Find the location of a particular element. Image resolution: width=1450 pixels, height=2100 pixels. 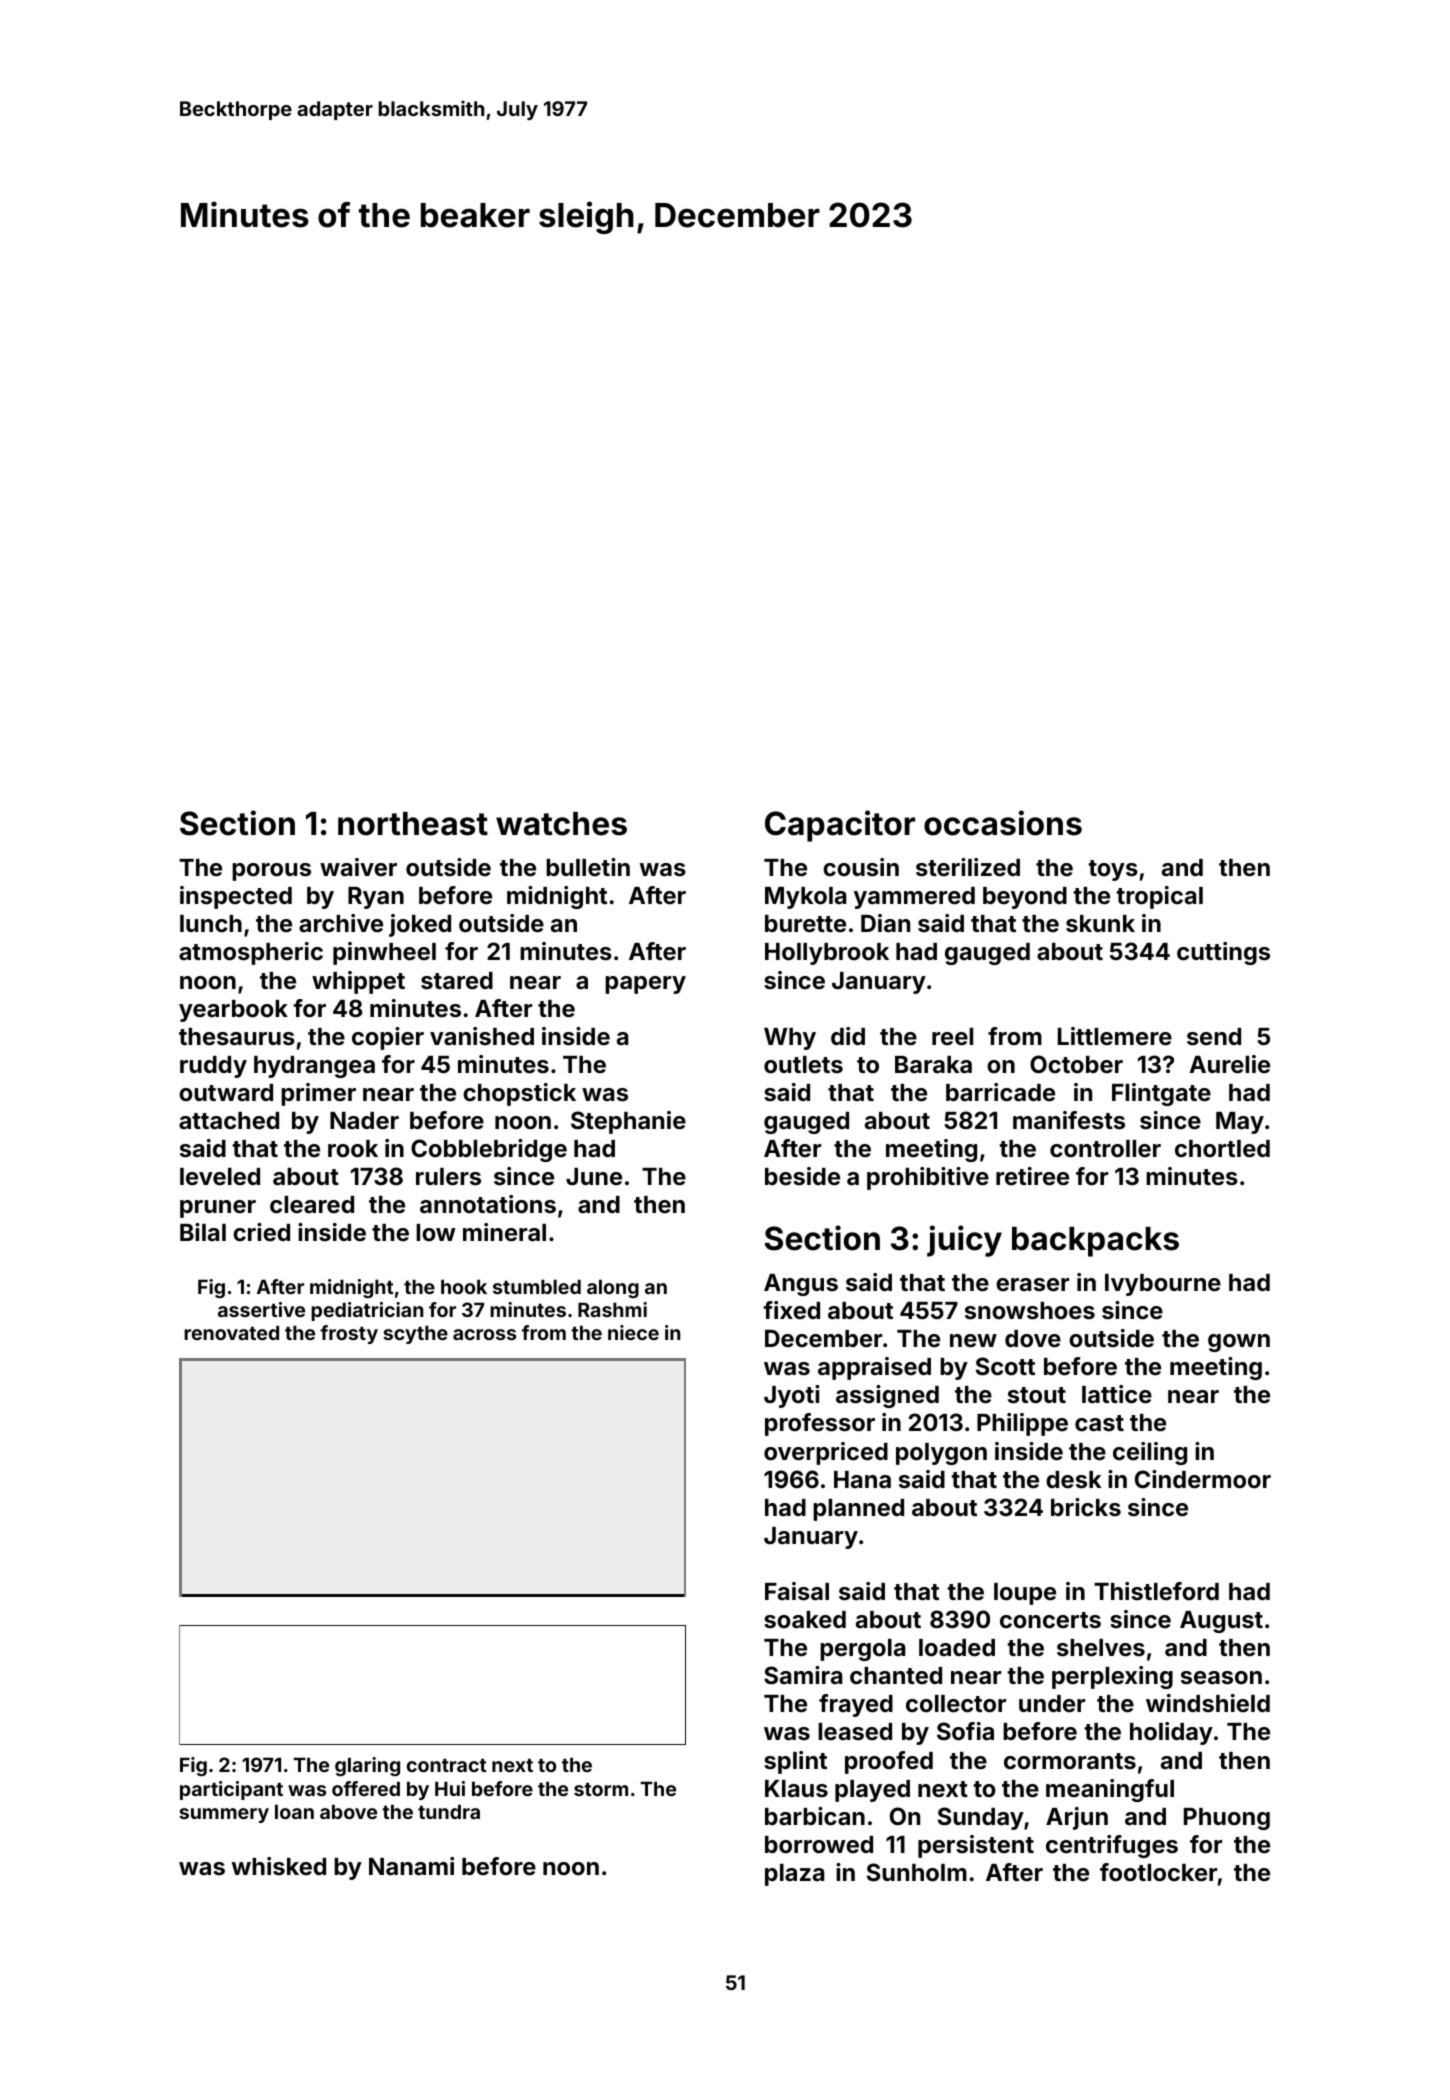

Ivybourne is located at coordinates (1163, 1285).
